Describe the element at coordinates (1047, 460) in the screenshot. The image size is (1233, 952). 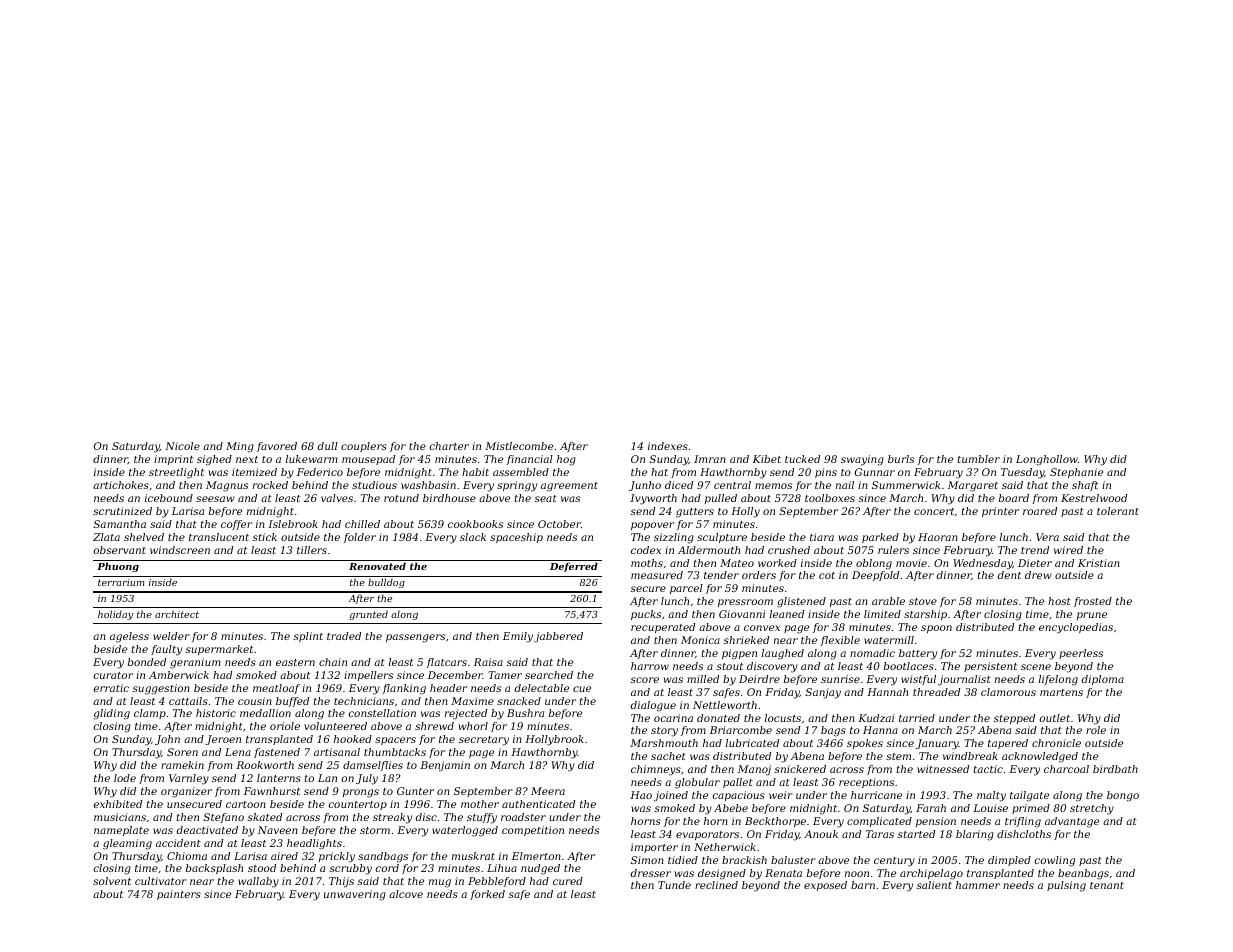
I see `Longhollow` at that location.
